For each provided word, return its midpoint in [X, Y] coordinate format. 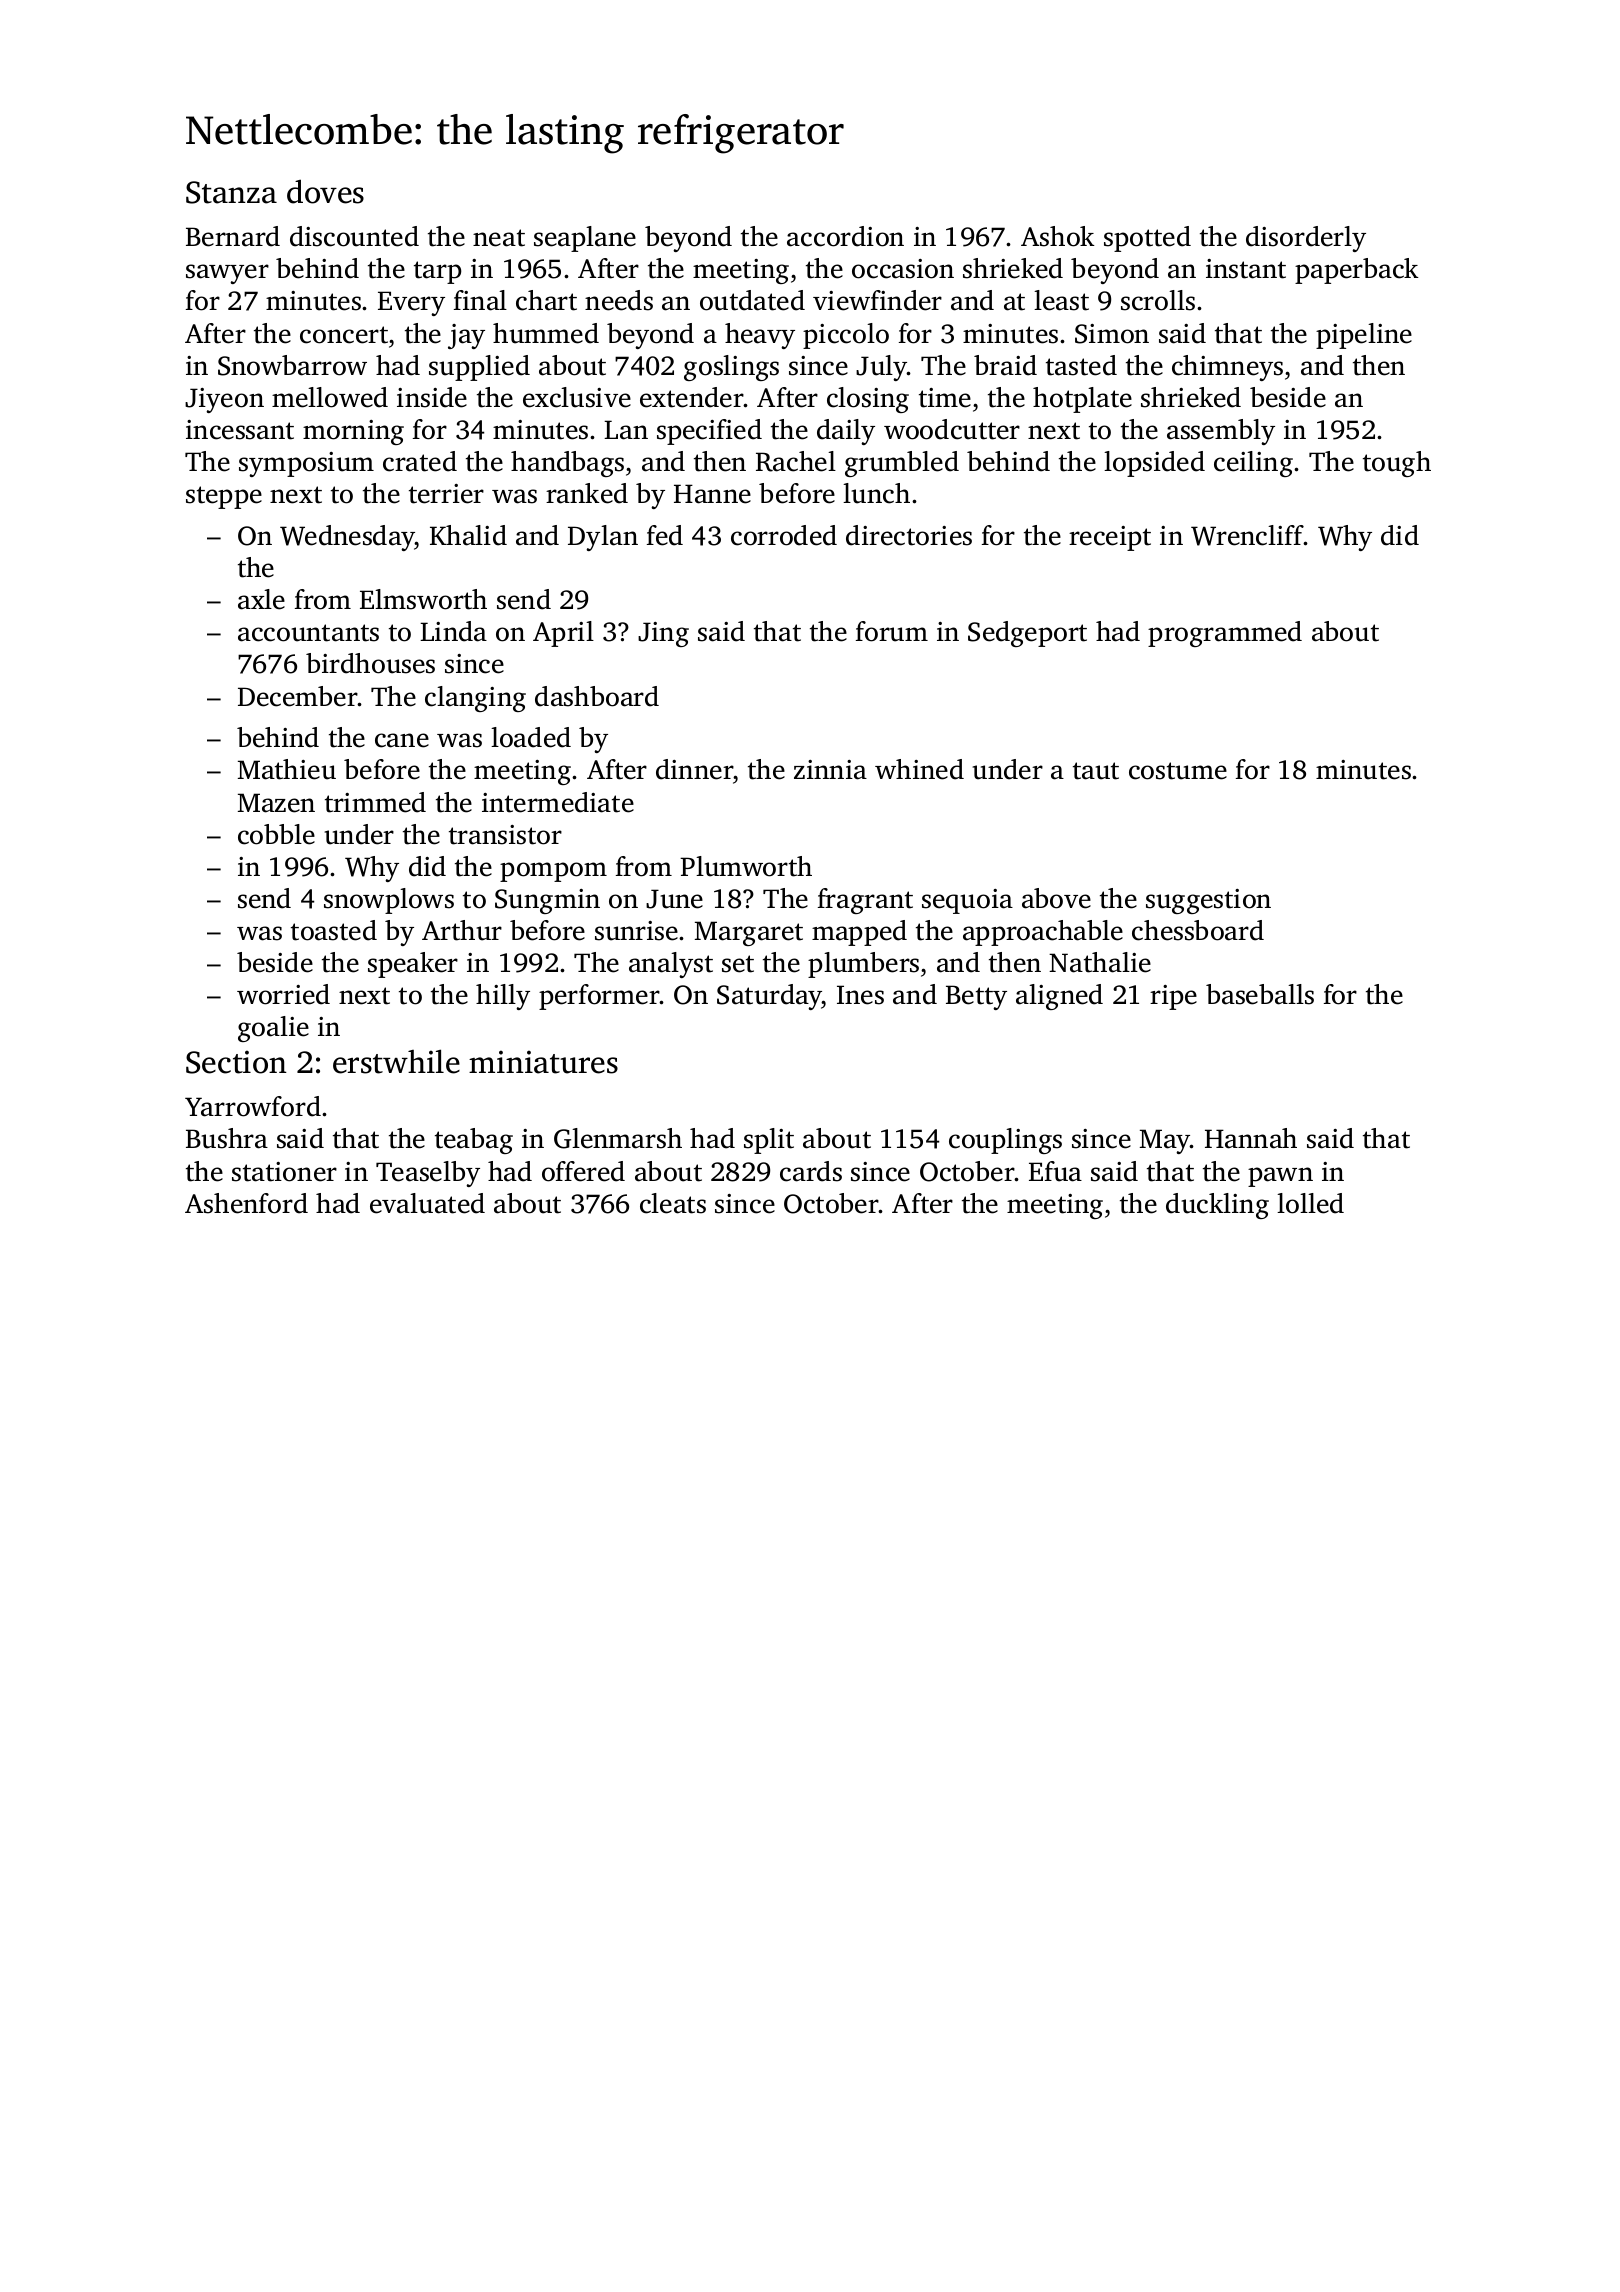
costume [1178, 771]
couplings [1005, 1141]
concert [344, 335]
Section [236, 1062]
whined [919, 769]
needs [619, 300]
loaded [531, 737]
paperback [1357, 271]
